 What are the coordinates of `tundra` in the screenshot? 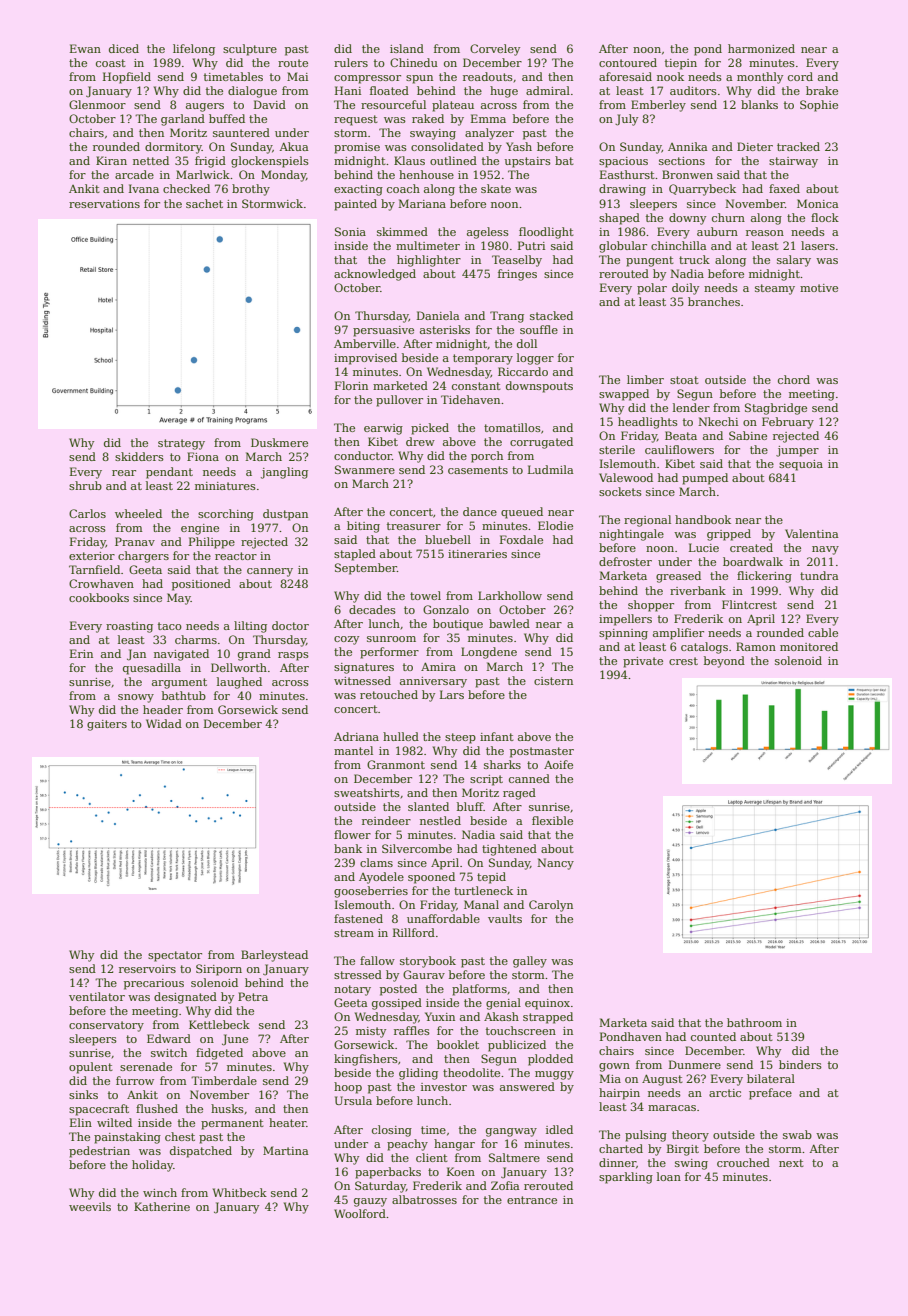 It's located at (819, 575).
